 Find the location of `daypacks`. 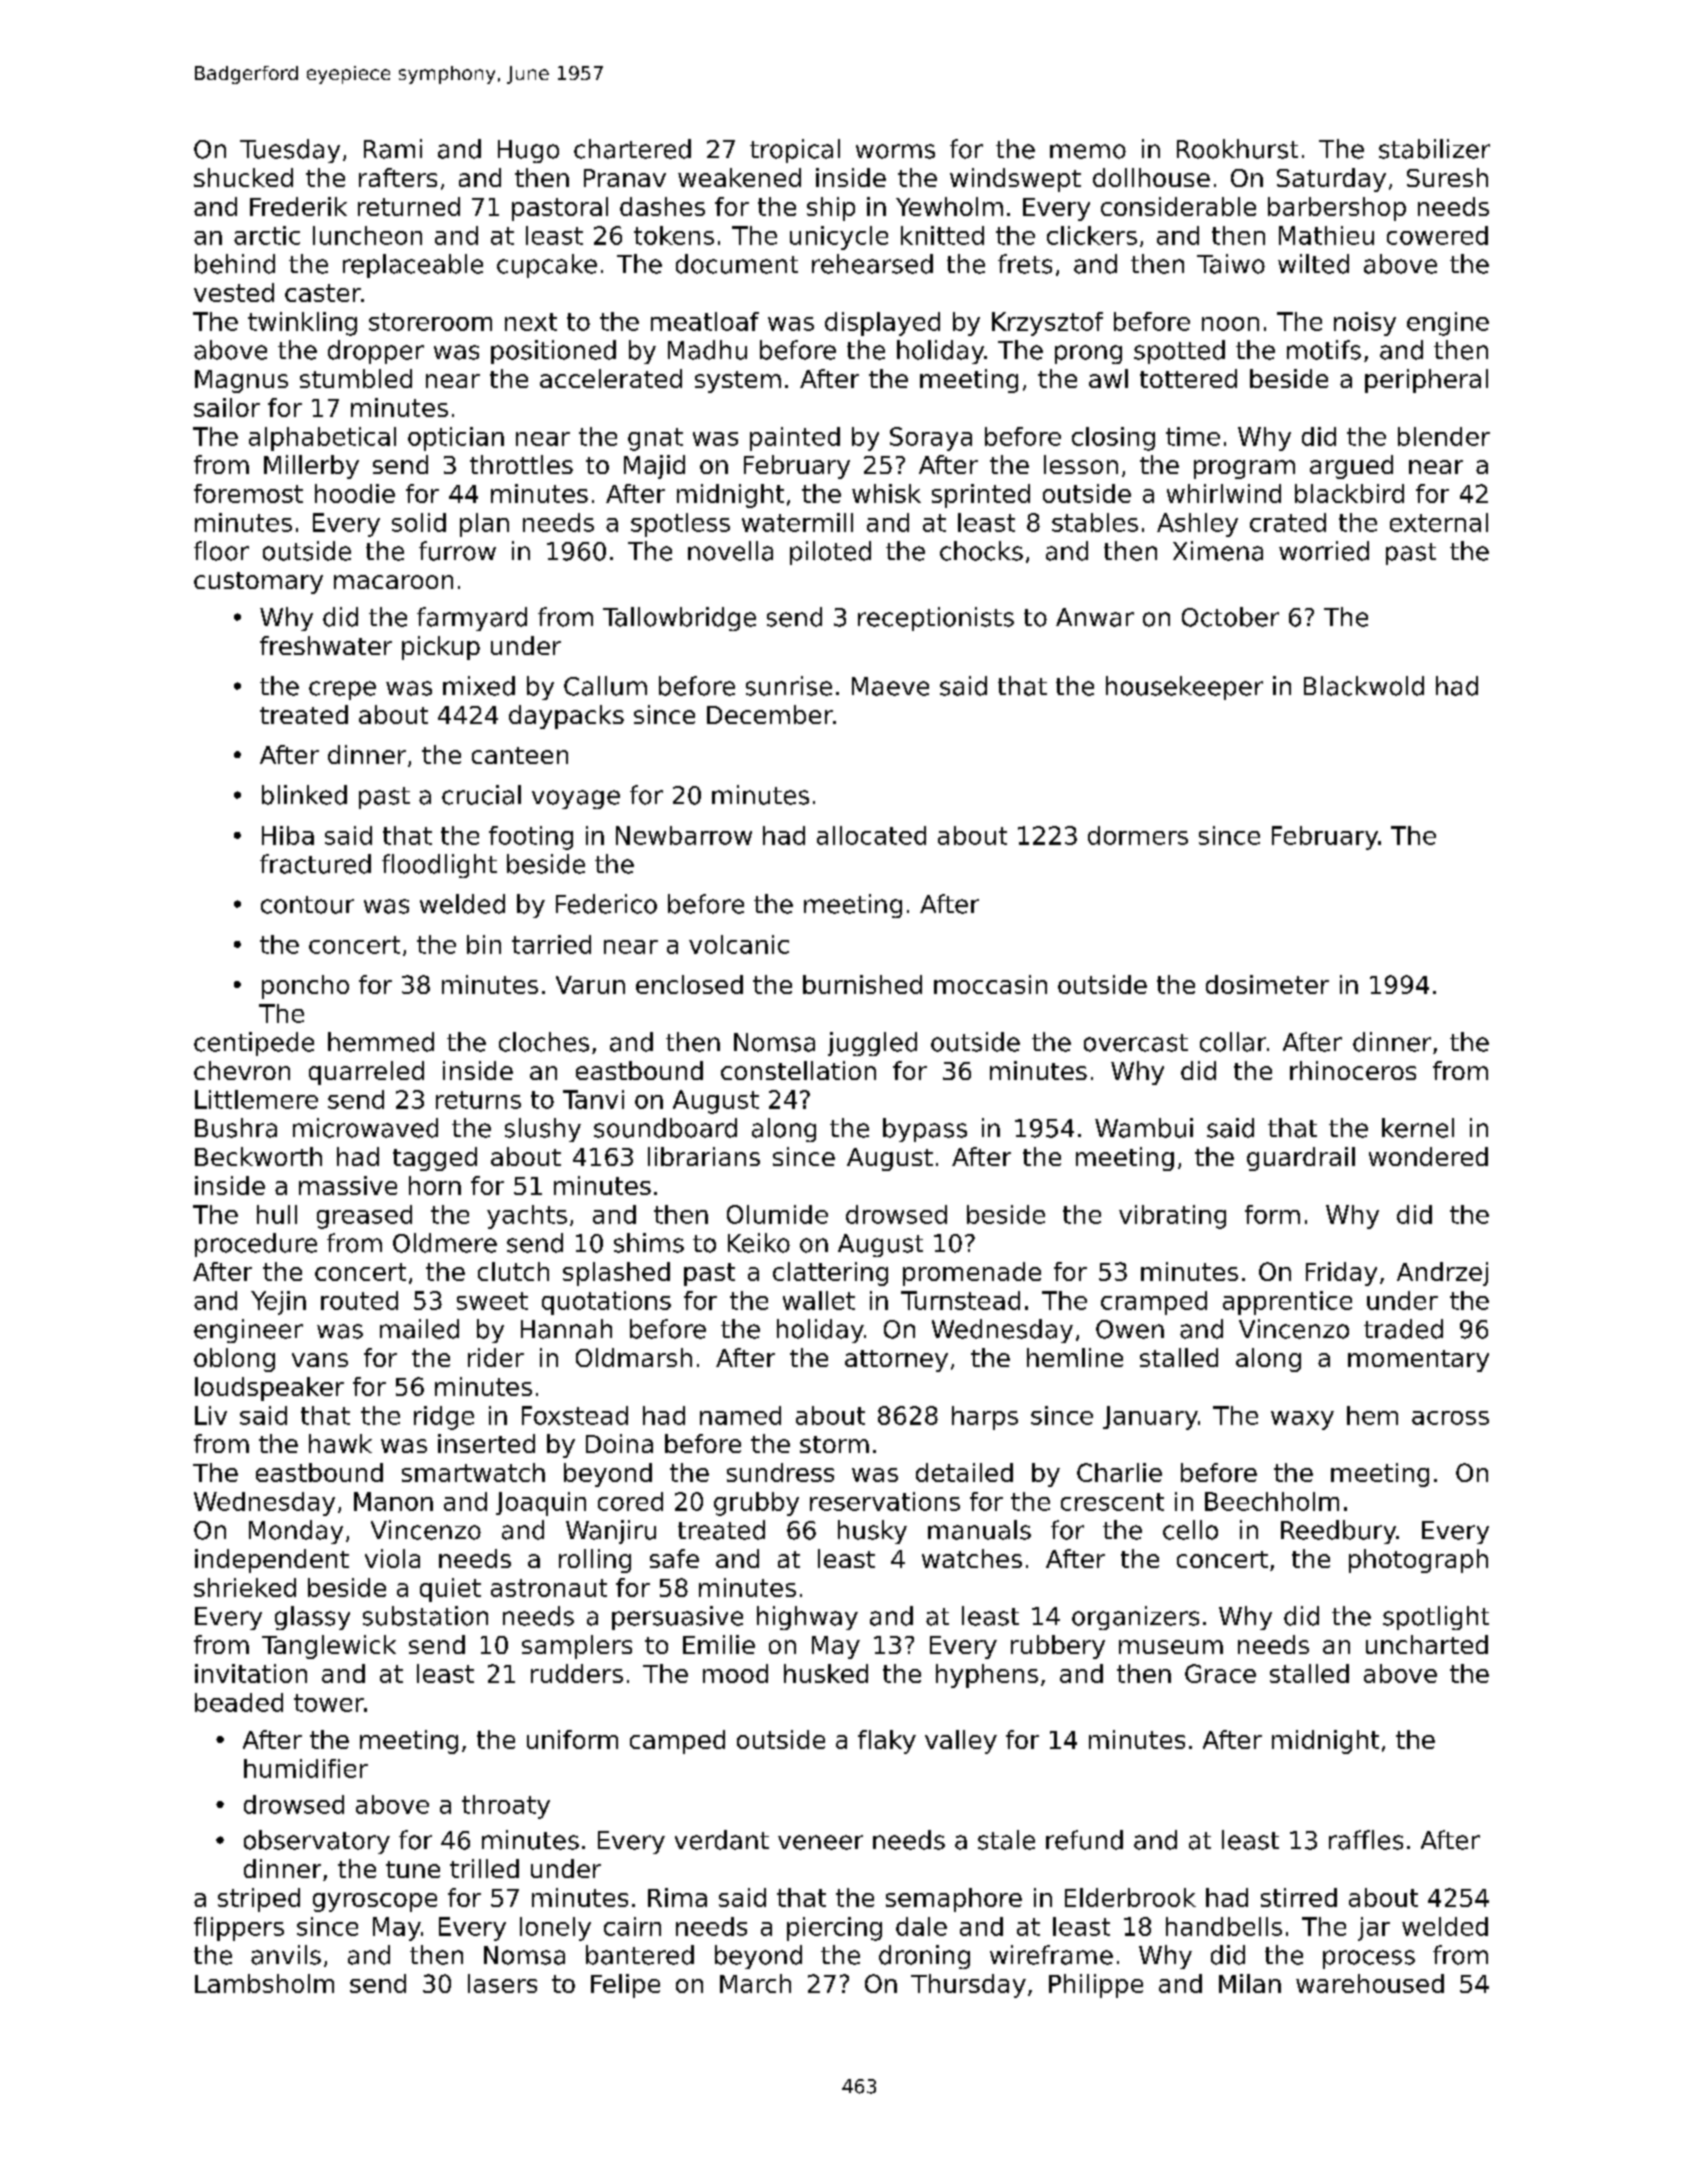

daypacks is located at coordinates (566, 717).
